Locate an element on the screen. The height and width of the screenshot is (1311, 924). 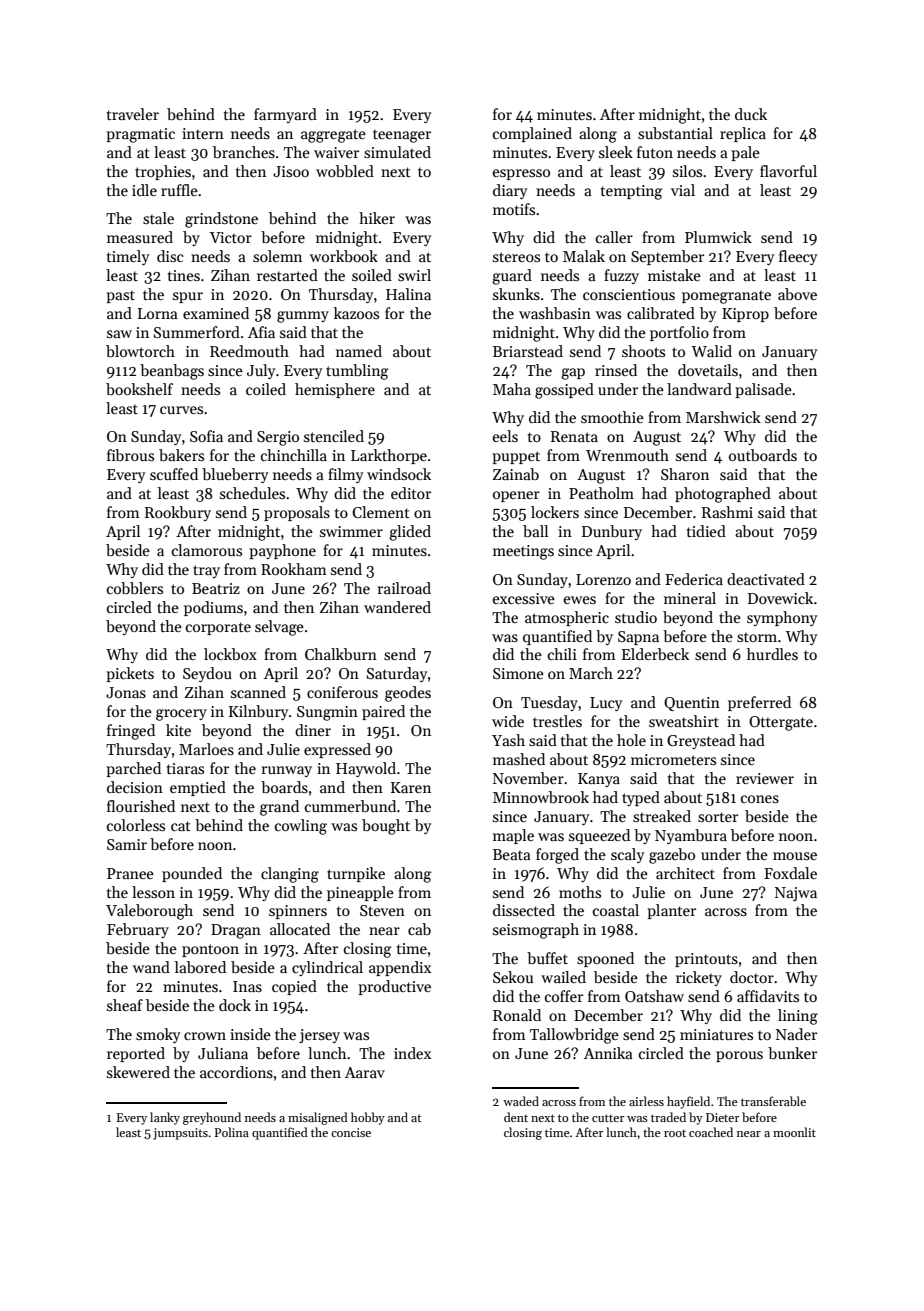
maple is located at coordinates (513, 836).
